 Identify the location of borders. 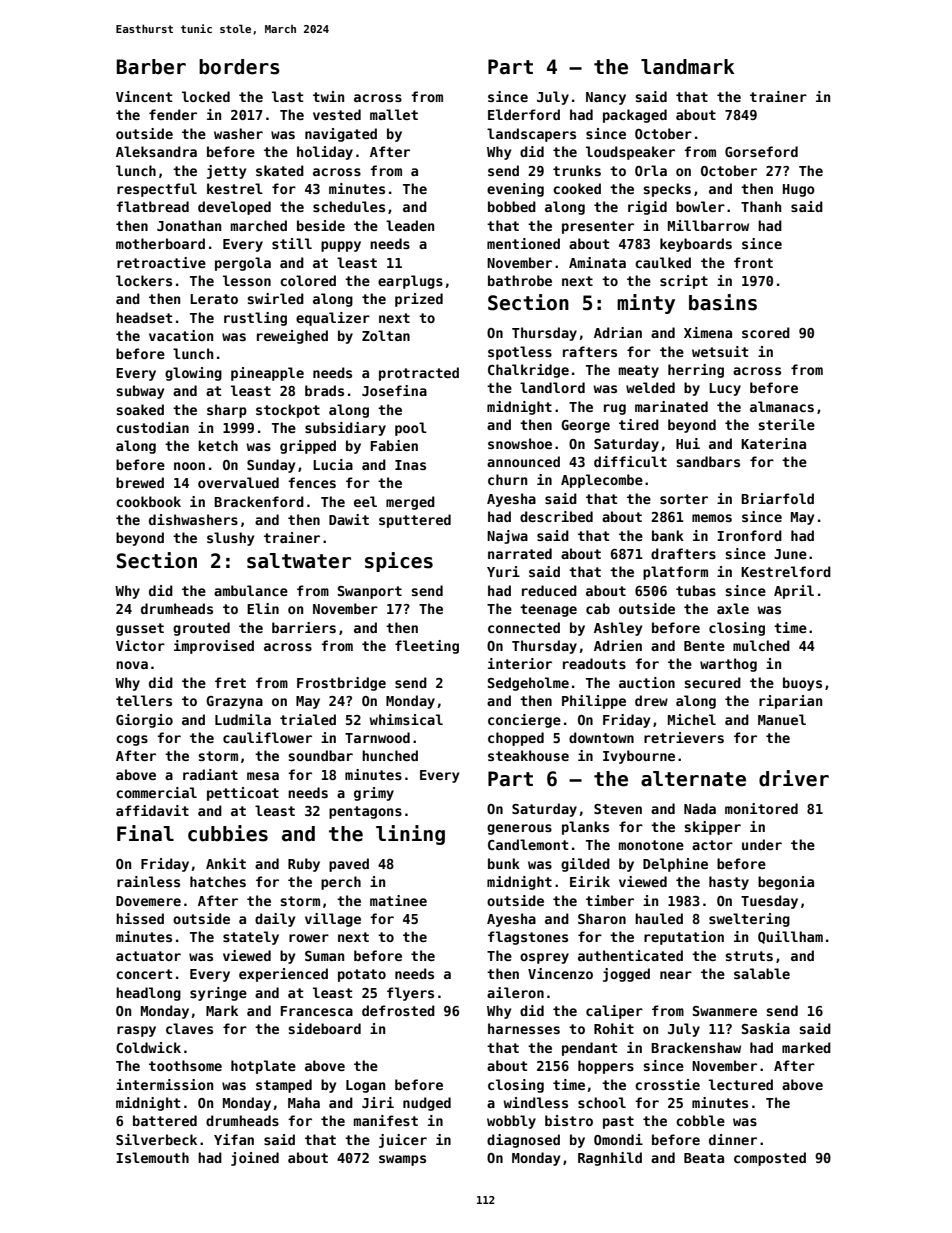
(239, 67).
